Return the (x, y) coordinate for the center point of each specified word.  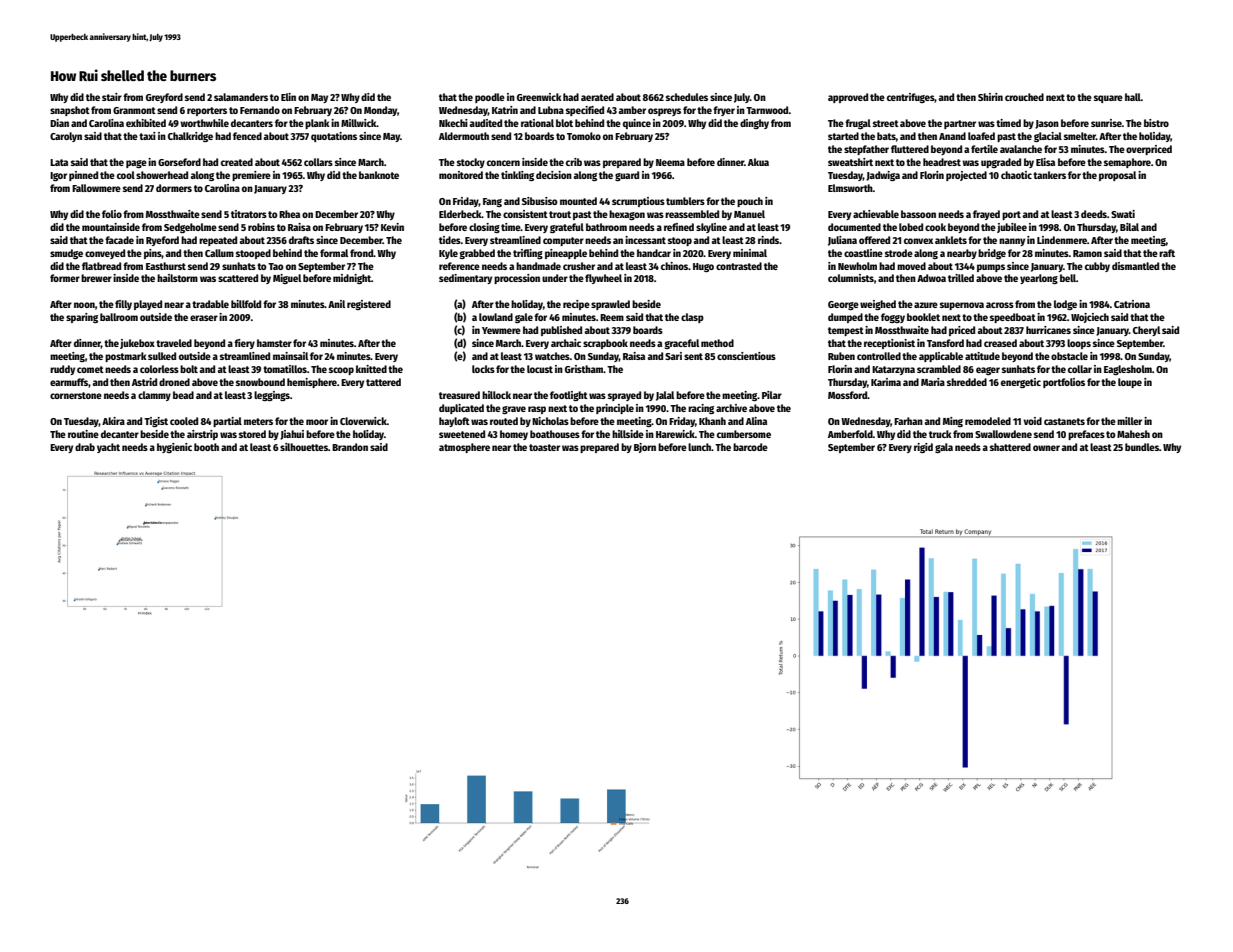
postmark (126, 357)
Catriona (1132, 304)
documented (854, 227)
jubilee (1012, 228)
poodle (490, 98)
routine (83, 434)
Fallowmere (96, 188)
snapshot (70, 111)
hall (1133, 97)
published (561, 331)
